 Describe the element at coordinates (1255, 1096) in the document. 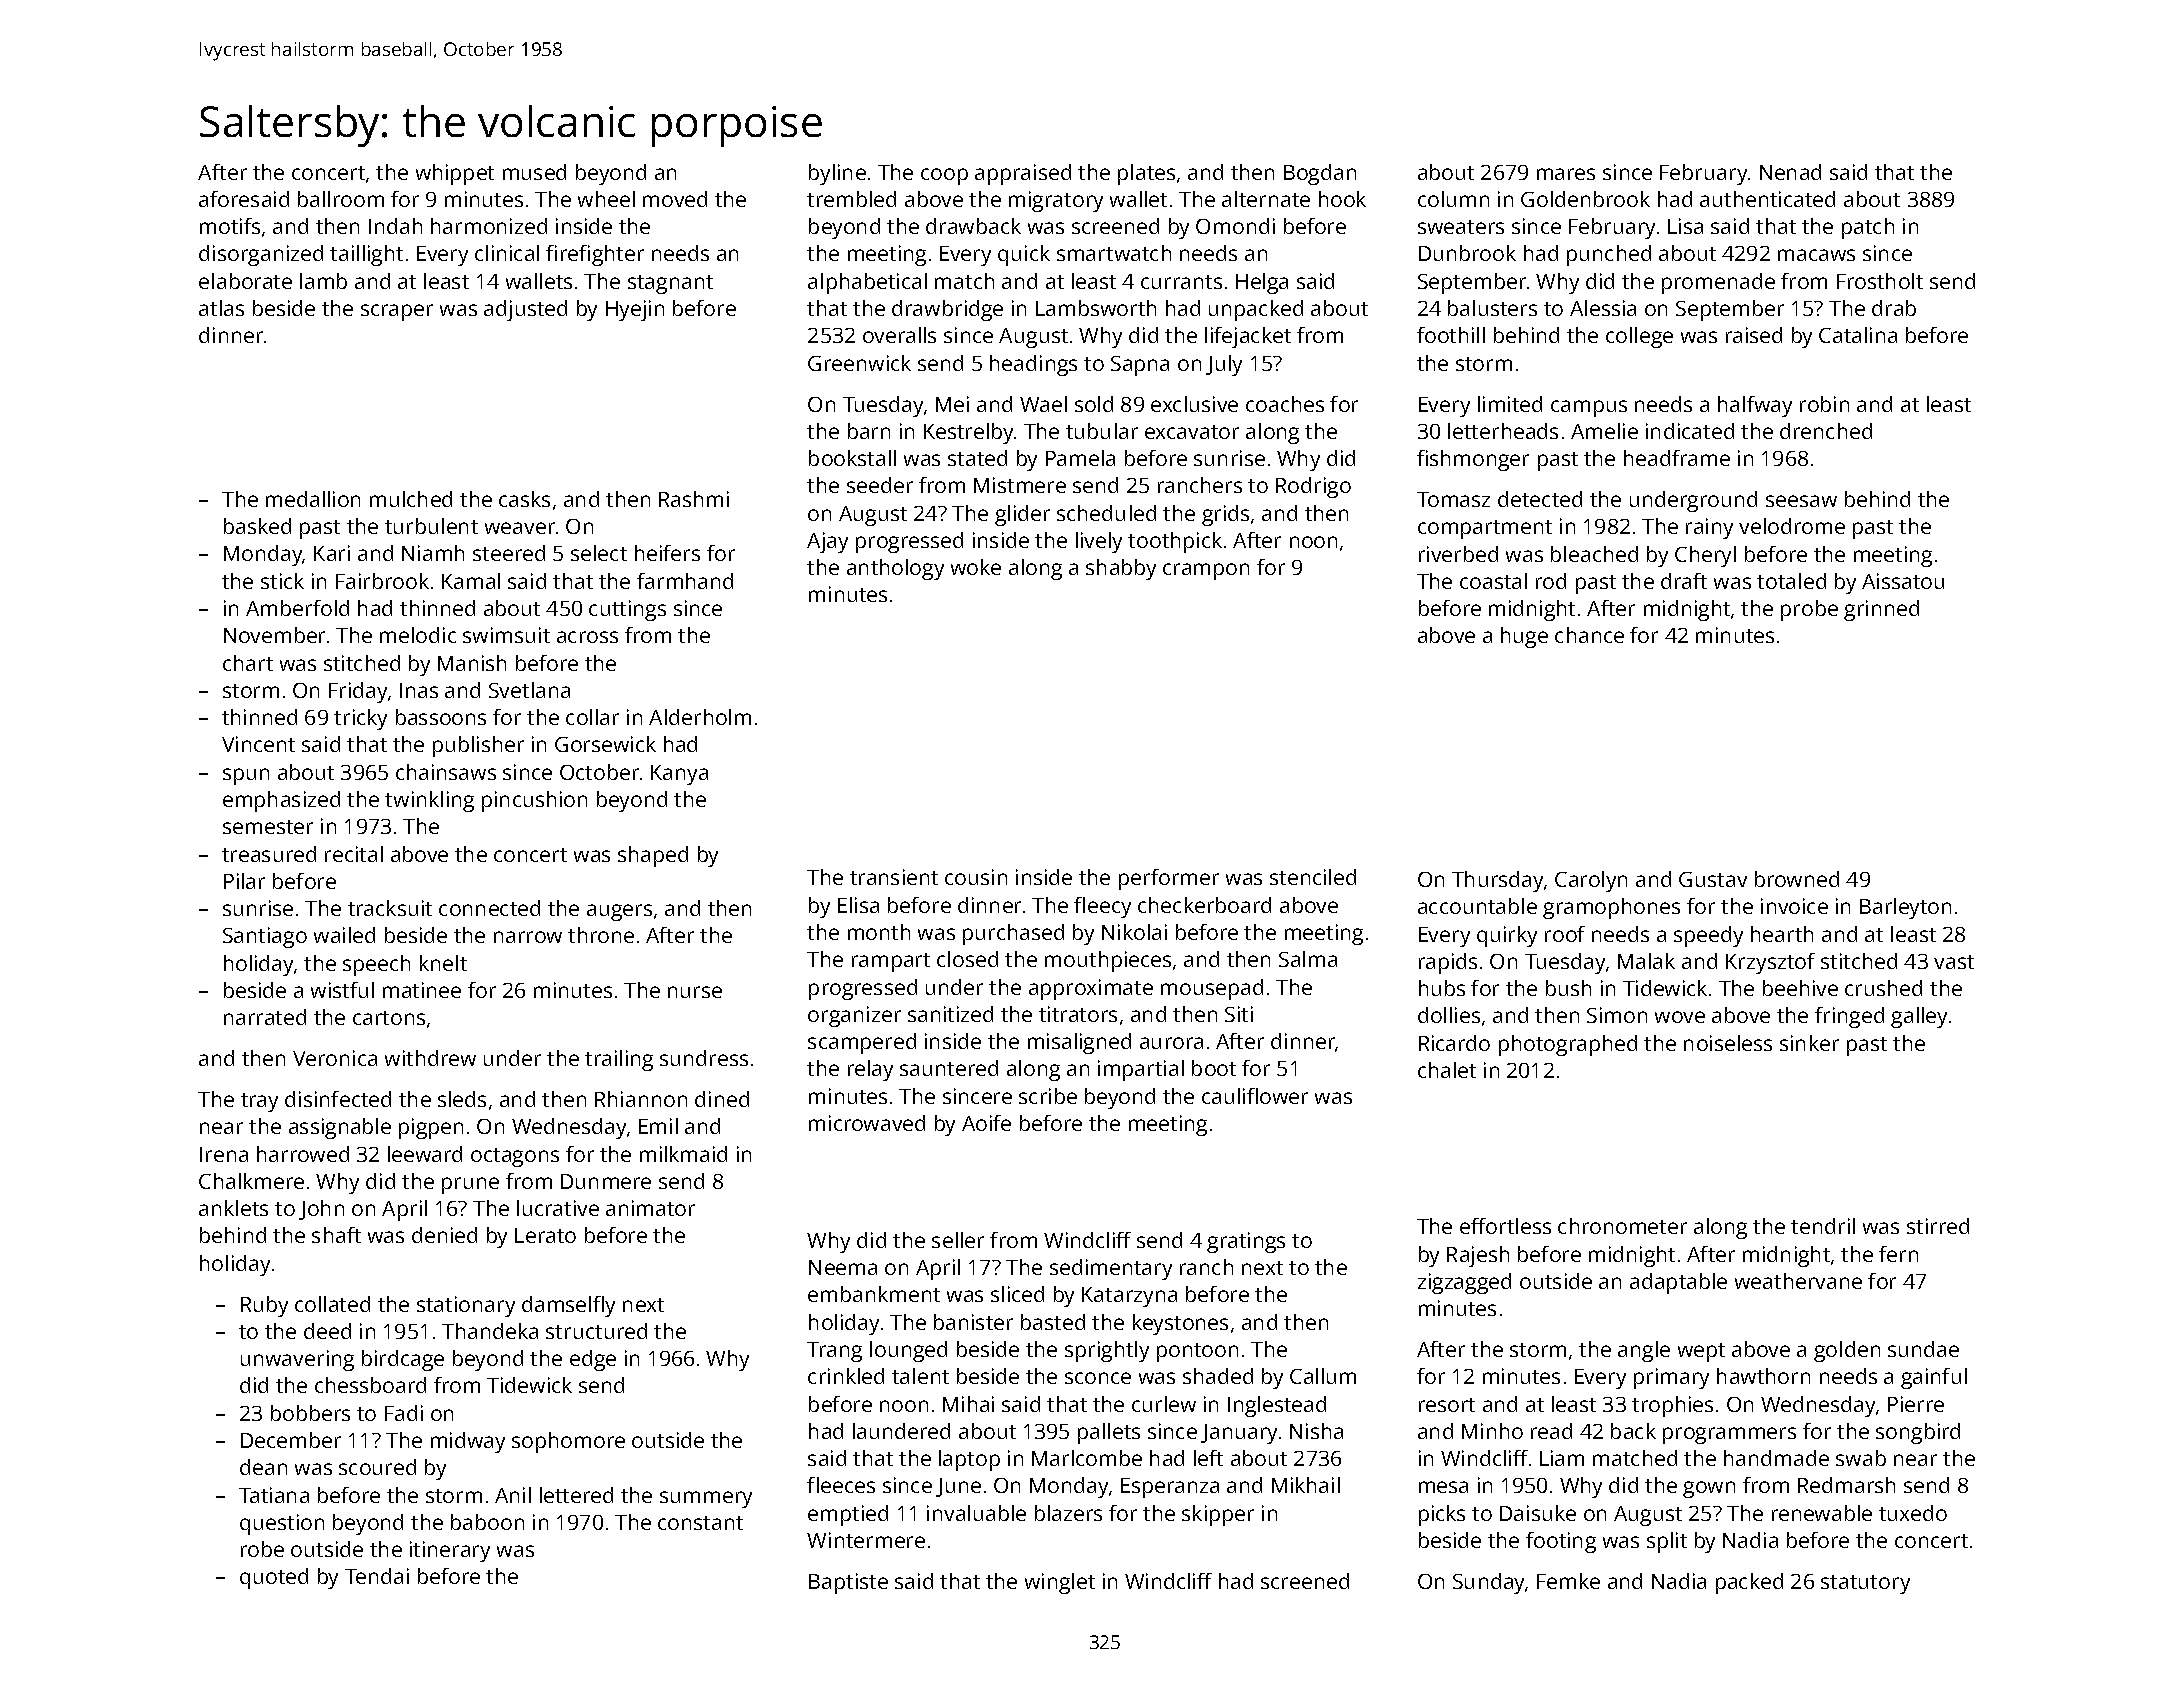

I see `cauliflower` at that location.
